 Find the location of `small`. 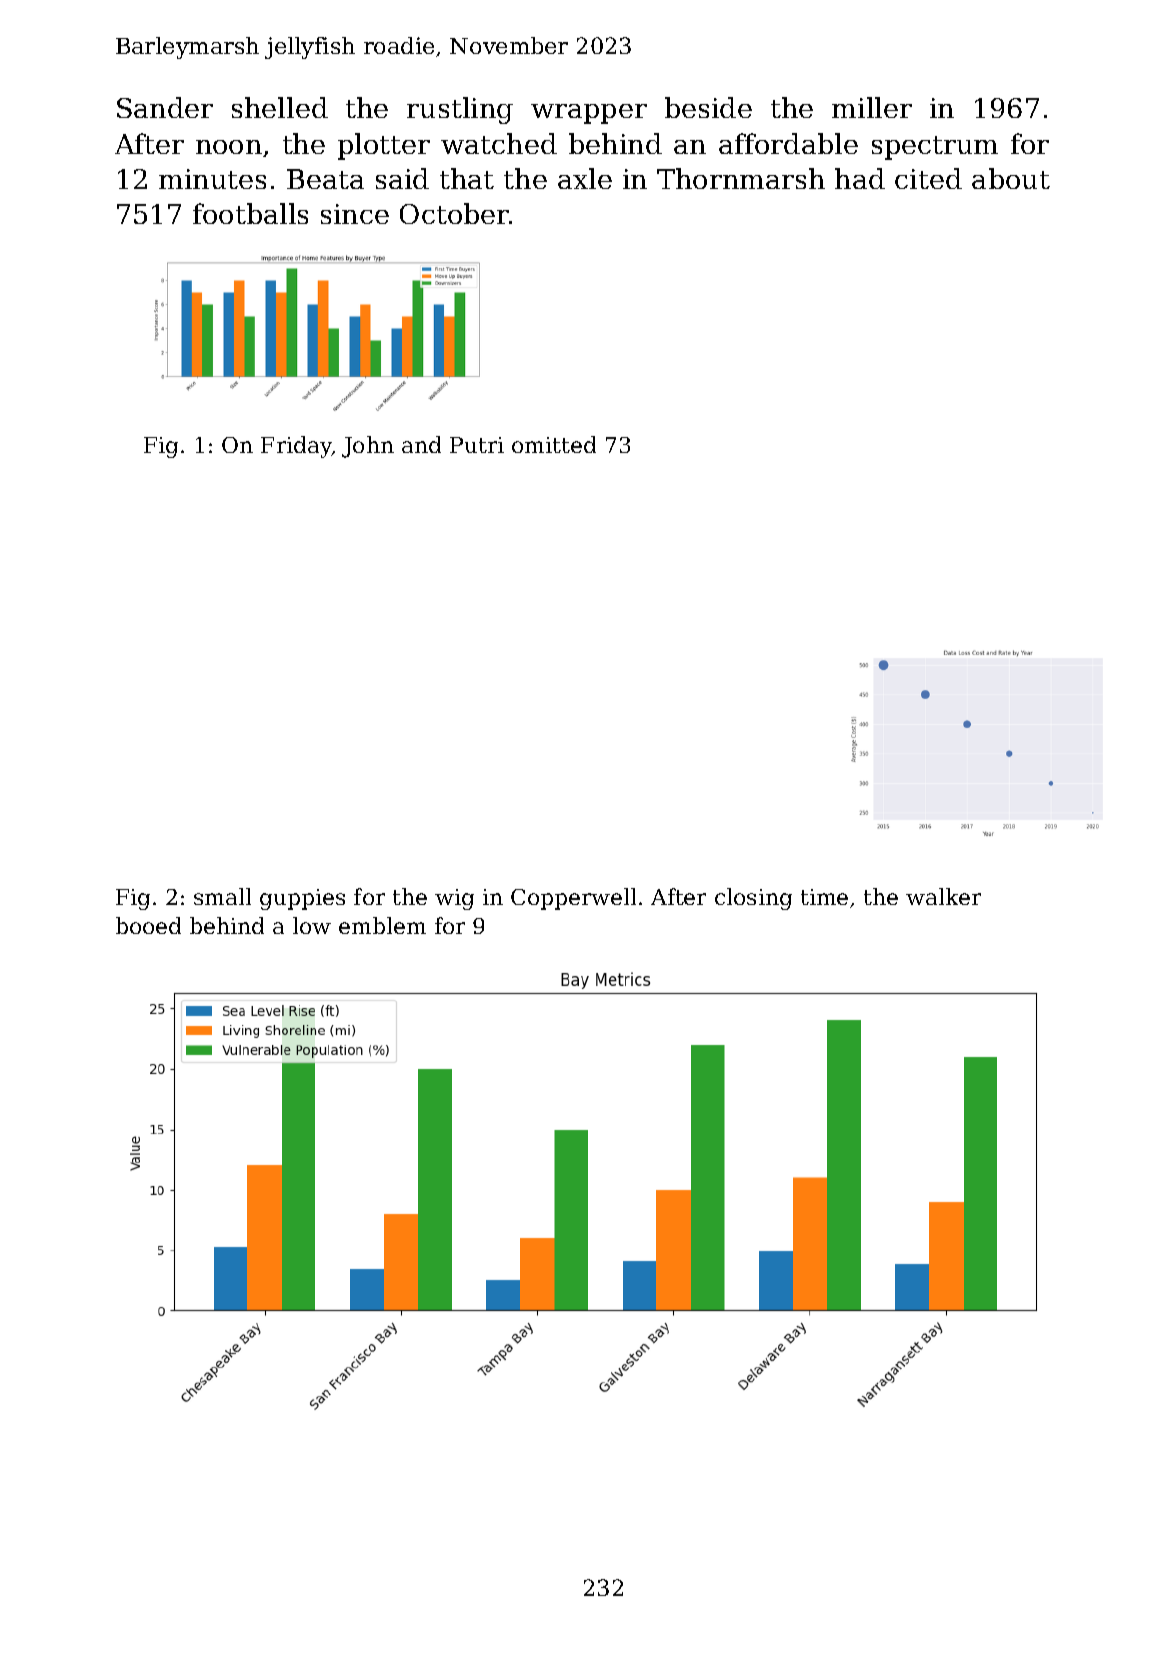

small is located at coordinates (222, 896).
